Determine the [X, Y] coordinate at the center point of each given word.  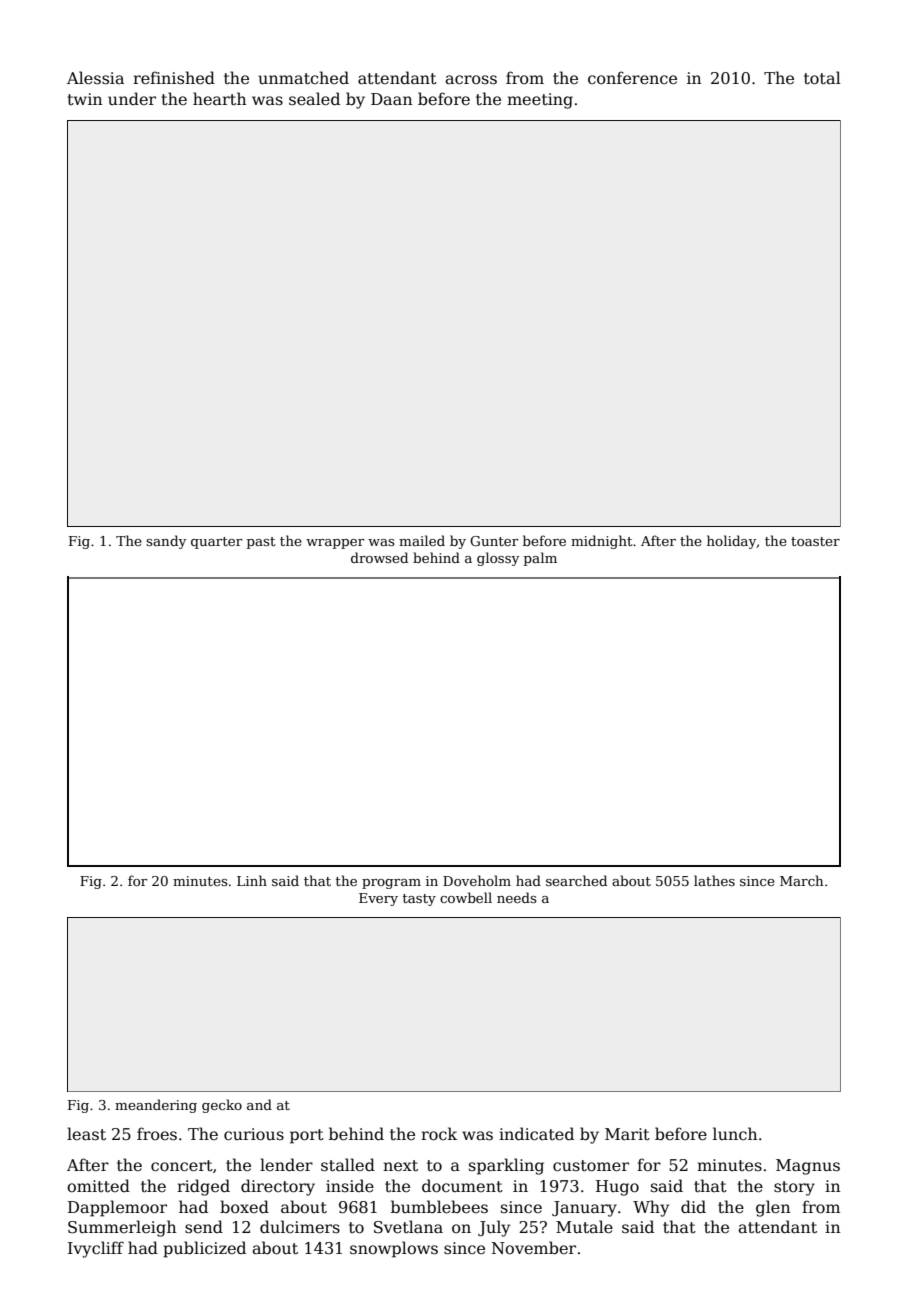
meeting [540, 101]
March [801, 880]
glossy [498, 559]
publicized [204, 1249]
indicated [536, 1134]
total [822, 78]
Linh [252, 880]
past [261, 543]
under [132, 98]
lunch [735, 1133]
